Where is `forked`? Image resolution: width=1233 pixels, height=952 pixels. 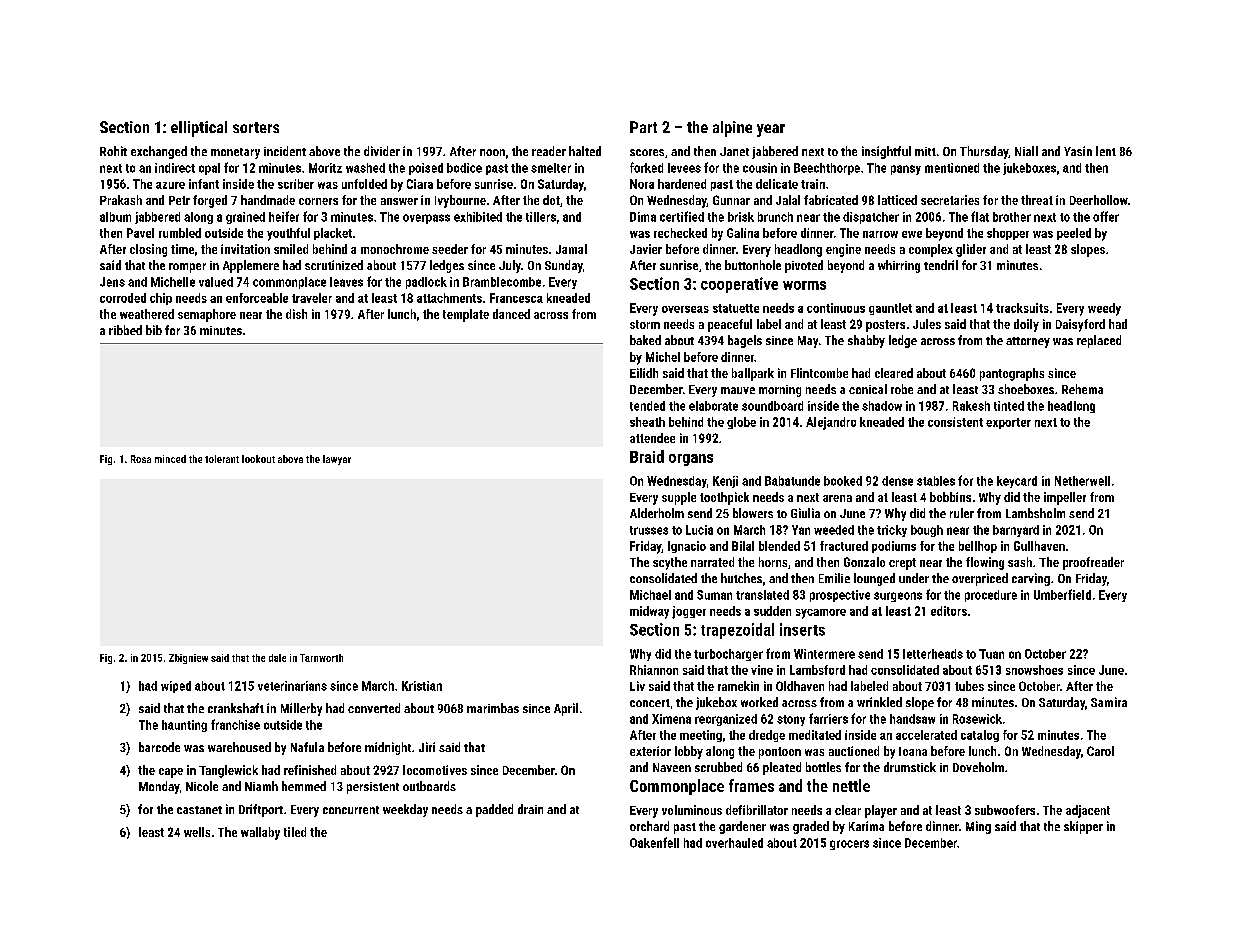
forked is located at coordinates (646, 167).
